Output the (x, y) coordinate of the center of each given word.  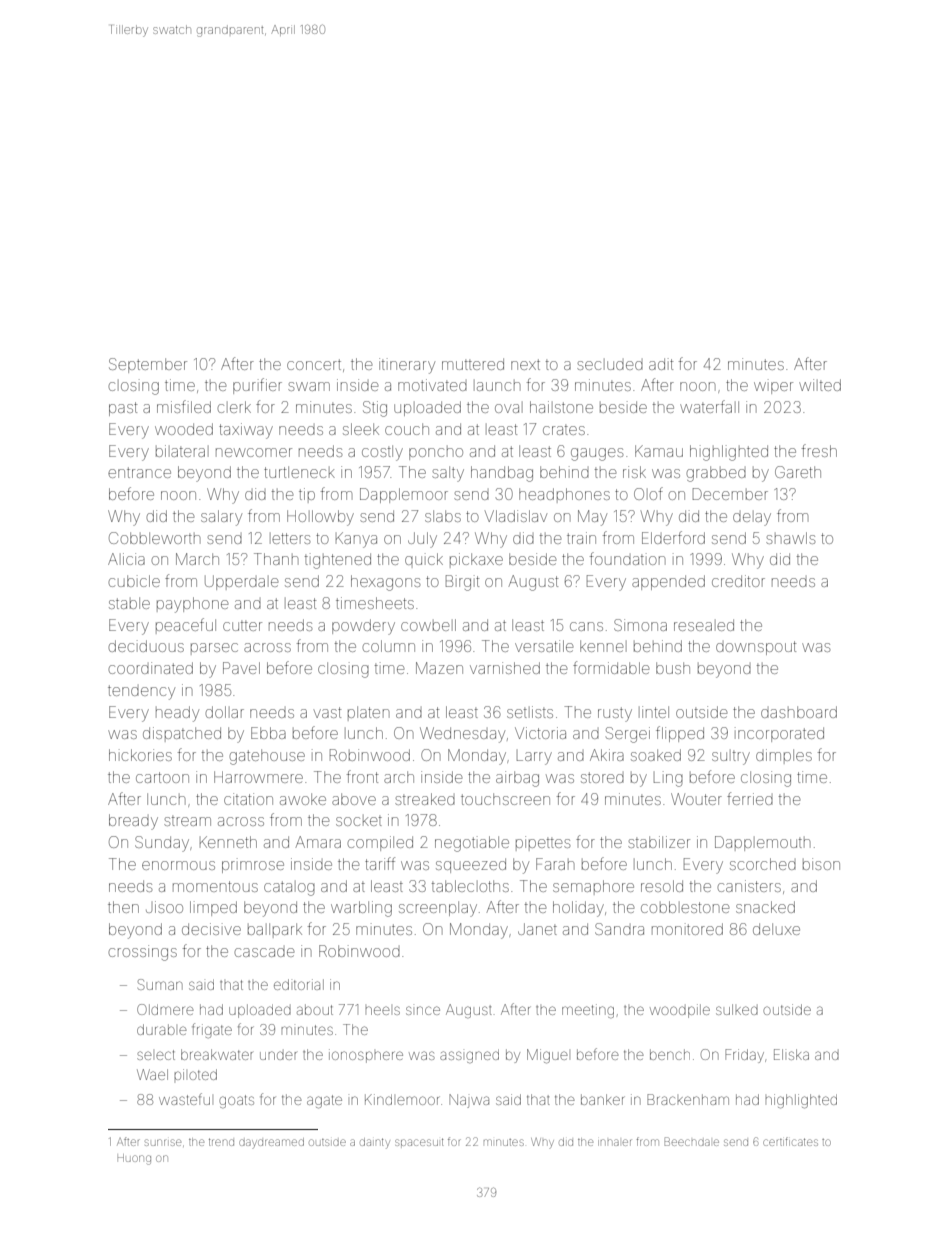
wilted (820, 385)
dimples (784, 756)
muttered (473, 364)
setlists (530, 712)
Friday (744, 1056)
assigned (469, 1056)
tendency (141, 692)
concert (314, 364)
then (123, 907)
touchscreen (505, 799)
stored (602, 777)
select (156, 1055)
